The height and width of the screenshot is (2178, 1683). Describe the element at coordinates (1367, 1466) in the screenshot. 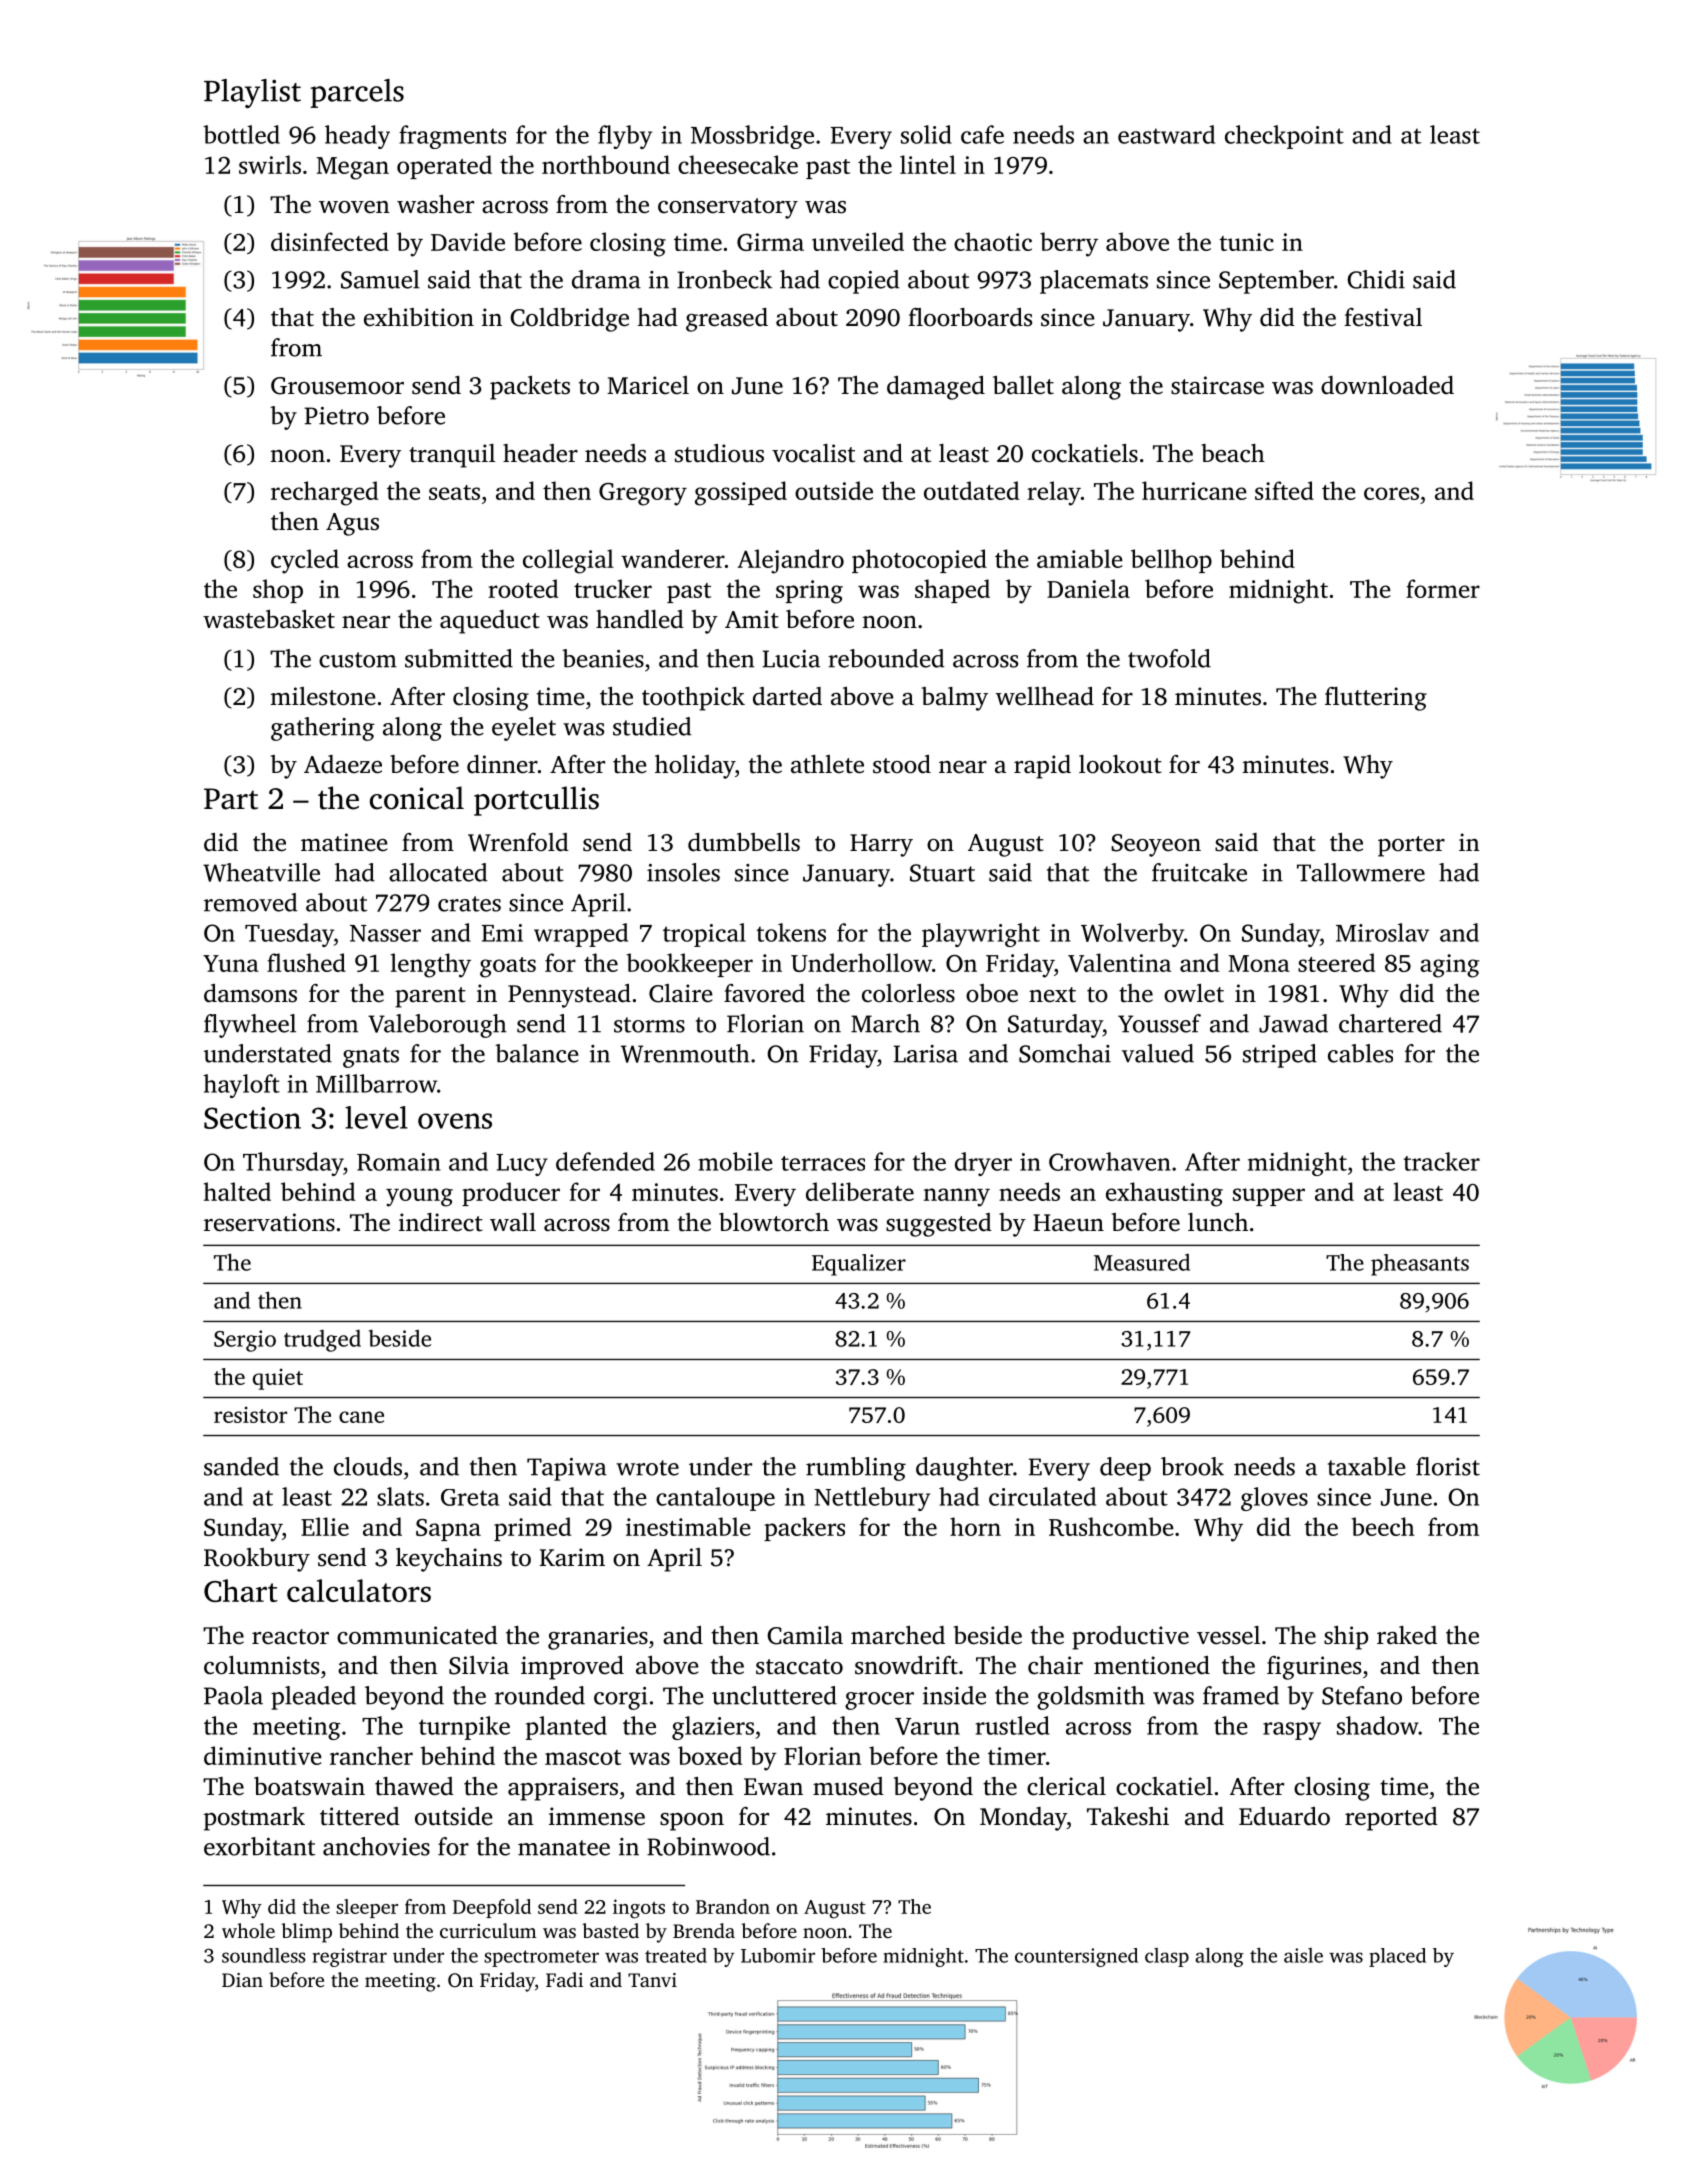

I see `taxable` at that location.
